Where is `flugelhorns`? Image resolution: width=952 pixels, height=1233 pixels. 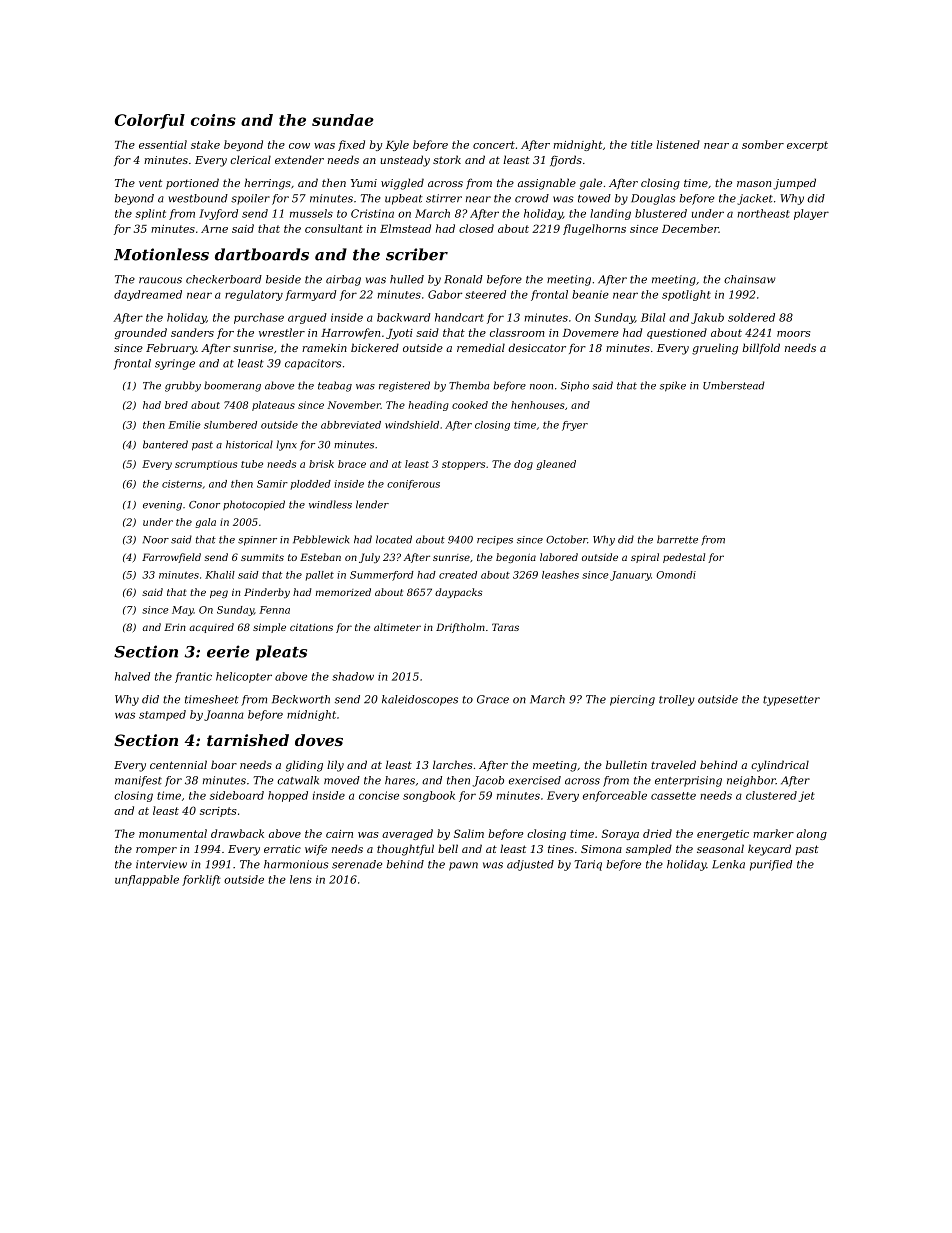
flugelhorns is located at coordinates (594, 229).
